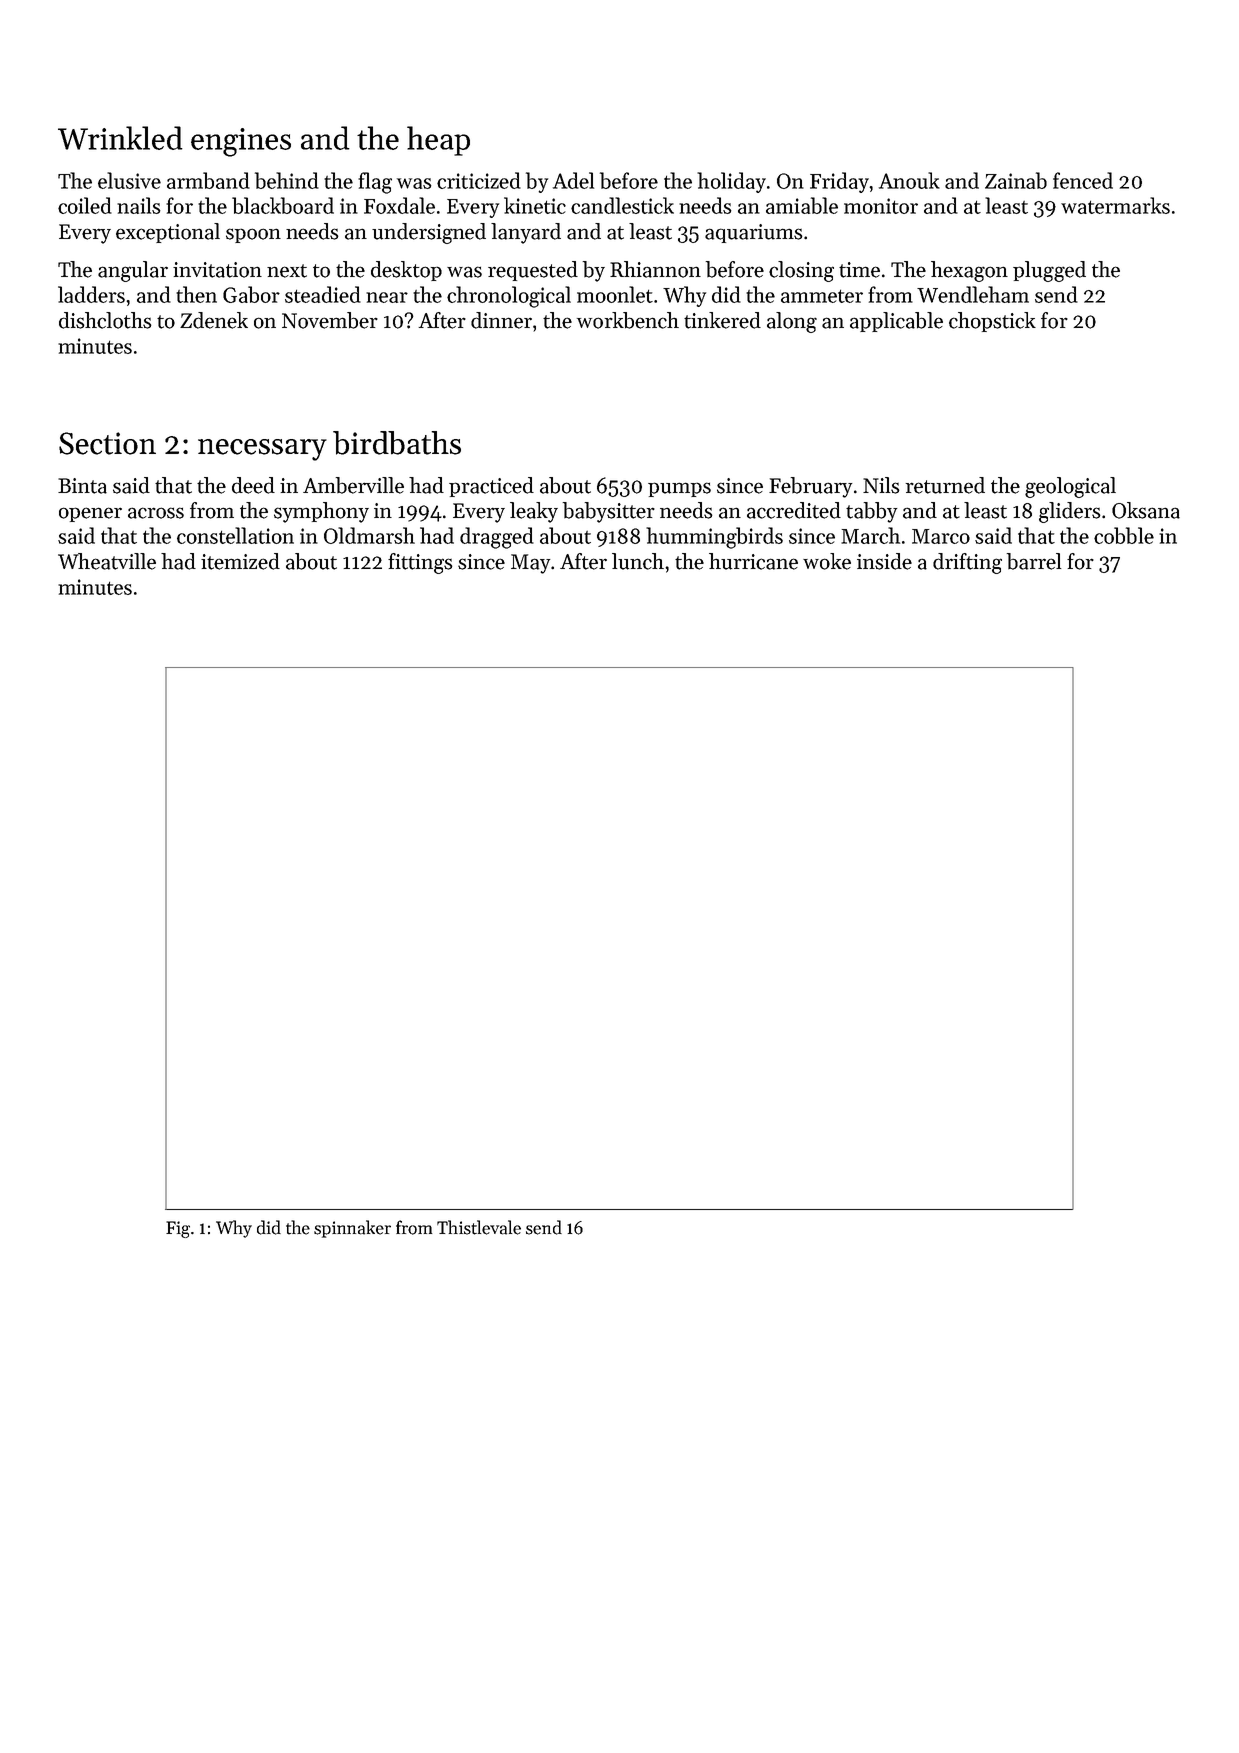 The width and height of the screenshot is (1239, 1753). What do you see at coordinates (1083, 180) in the screenshot?
I see `fenced` at bounding box center [1083, 180].
